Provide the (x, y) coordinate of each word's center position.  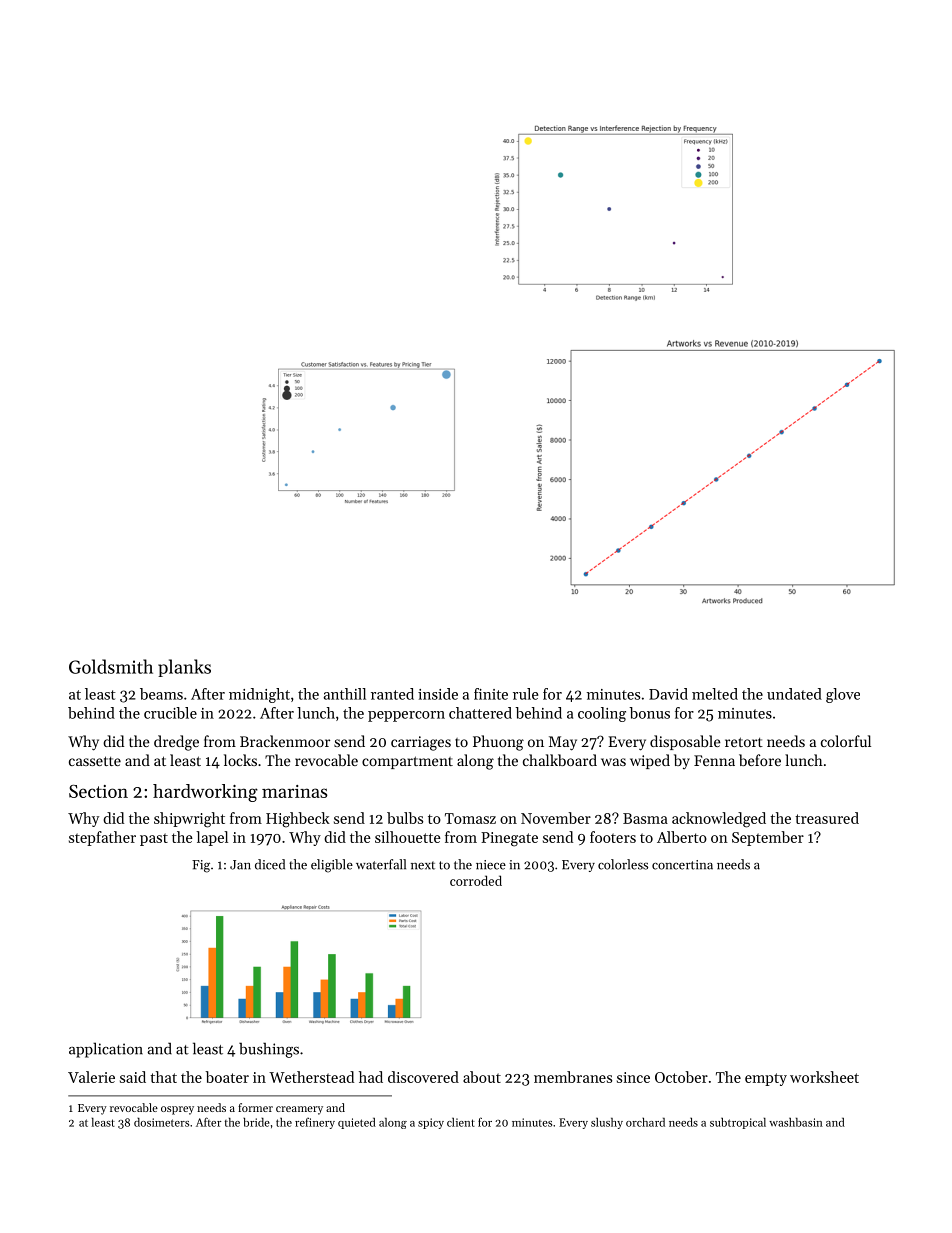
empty (766, 1079)
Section (98, 791)
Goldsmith (111, 666)
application (106, 1050)
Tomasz (470, 818)
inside (438, 694)
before (760, 760)
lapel (212, 838)
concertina (682, 865)
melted (715, 694)
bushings (269, 1050)
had (371, 1077)
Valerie (91, 1077)
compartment (407, 762)
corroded (476, 880)
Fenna (714, 760)
